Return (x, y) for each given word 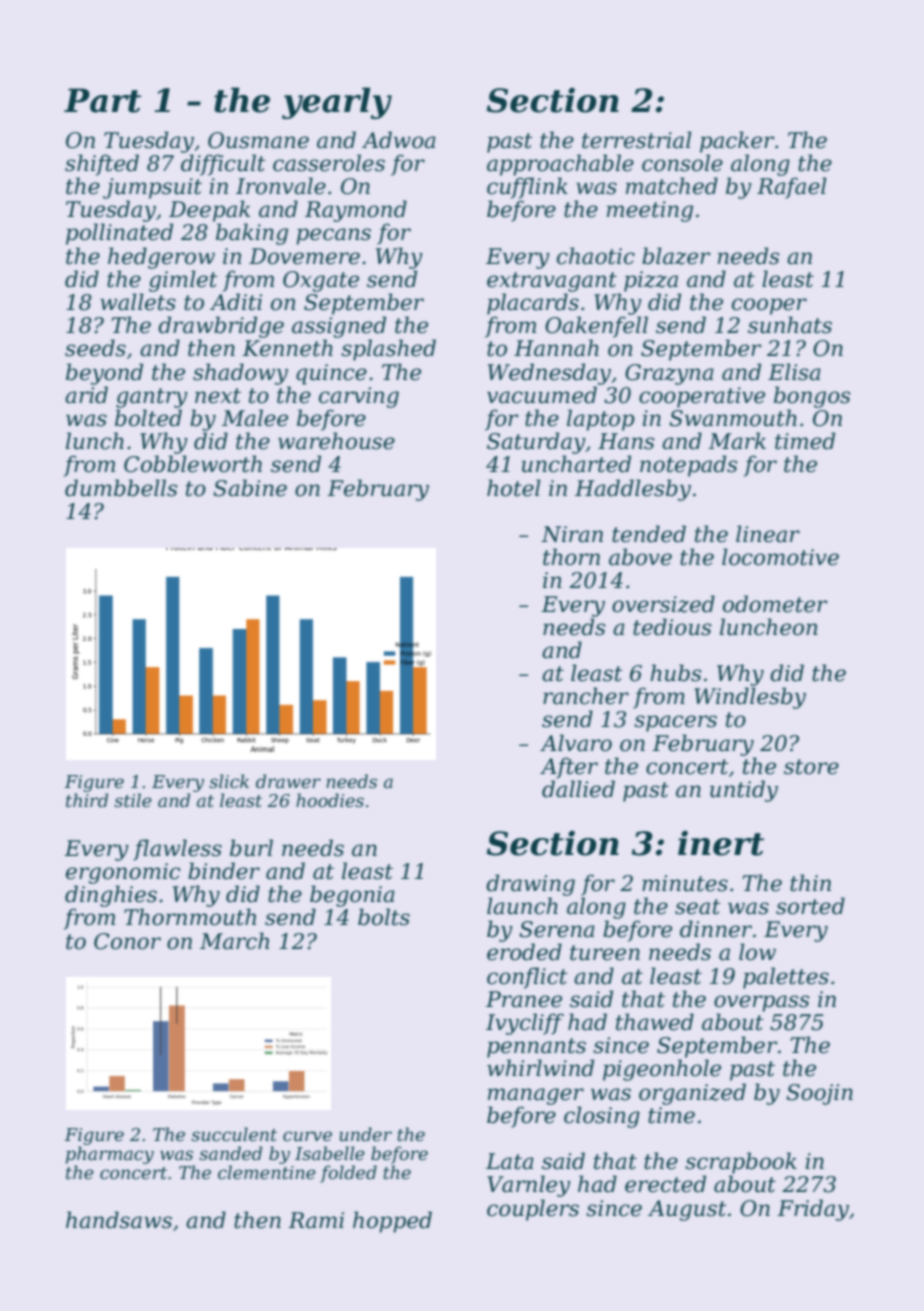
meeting (650, 211)
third (87, 800)
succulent (234, 1134)
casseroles (329, 163)
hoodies (330, 800)
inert (721, 843)
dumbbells (121, 488)
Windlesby (750, 698)
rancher (586, 696)
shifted (102, 165)
